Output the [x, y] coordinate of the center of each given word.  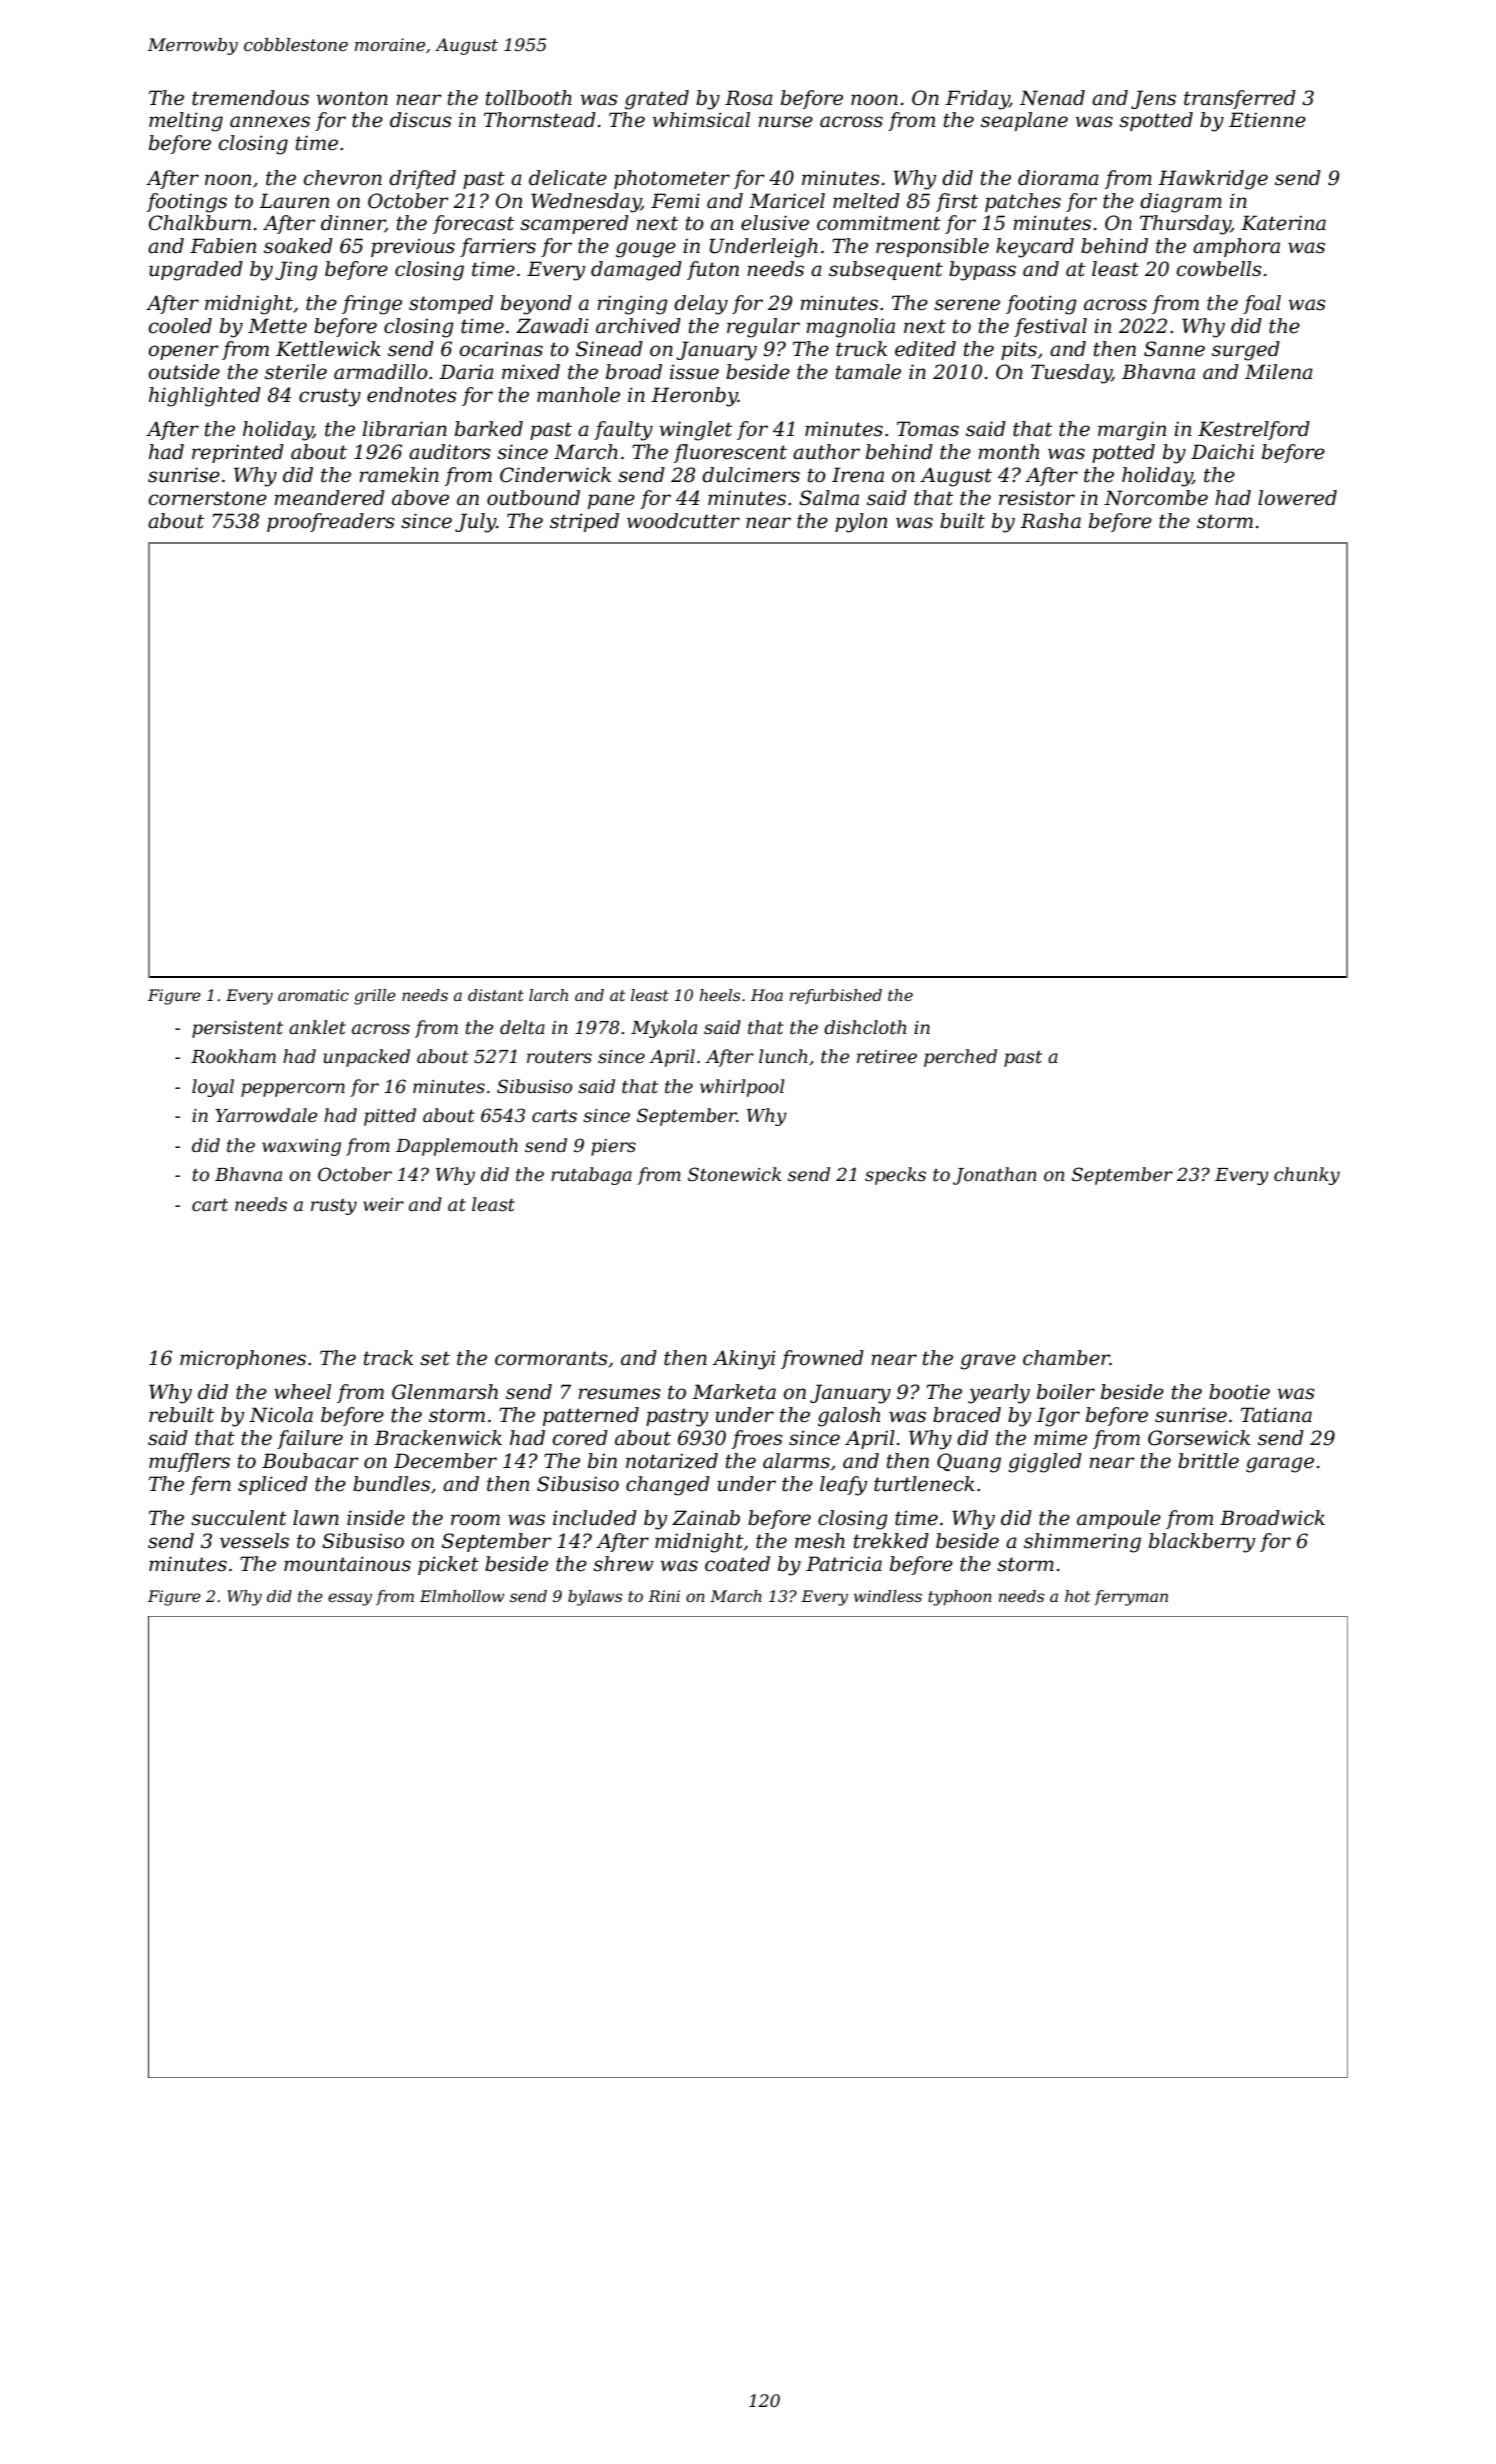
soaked [298, 246]
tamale [868, 372]
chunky [1307, 1176]
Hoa [767, 995]
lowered [1297, 498]
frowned [822, 1359]
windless [888, 1596]
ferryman [1131, 1598]
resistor [1037, 498]
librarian [405, 429]
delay [701, 305]
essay [350, 1599]
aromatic [313, 995]
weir [383, 1204]
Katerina [1283, 223]
